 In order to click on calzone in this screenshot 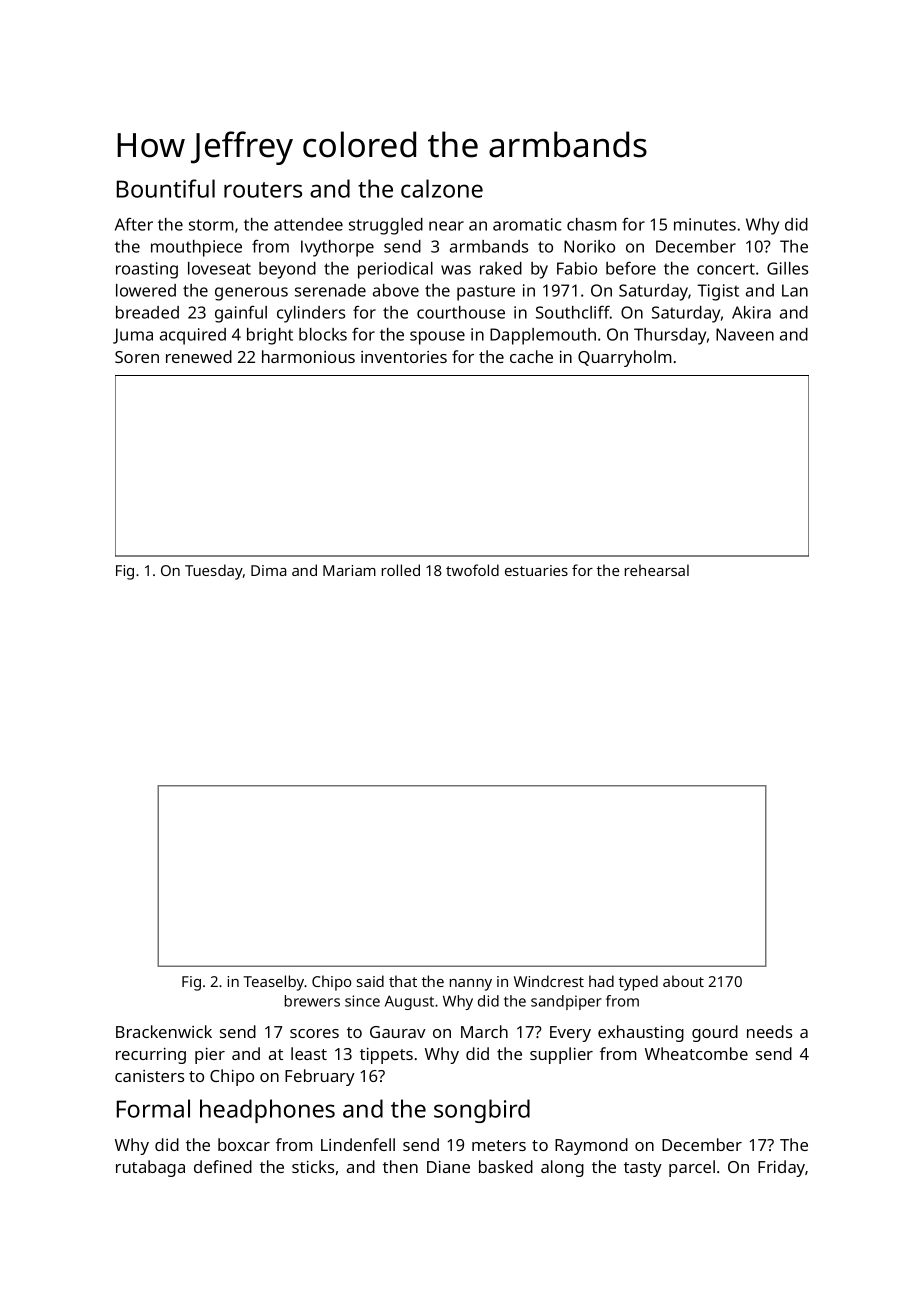, I will do `click(442, 188)`.
